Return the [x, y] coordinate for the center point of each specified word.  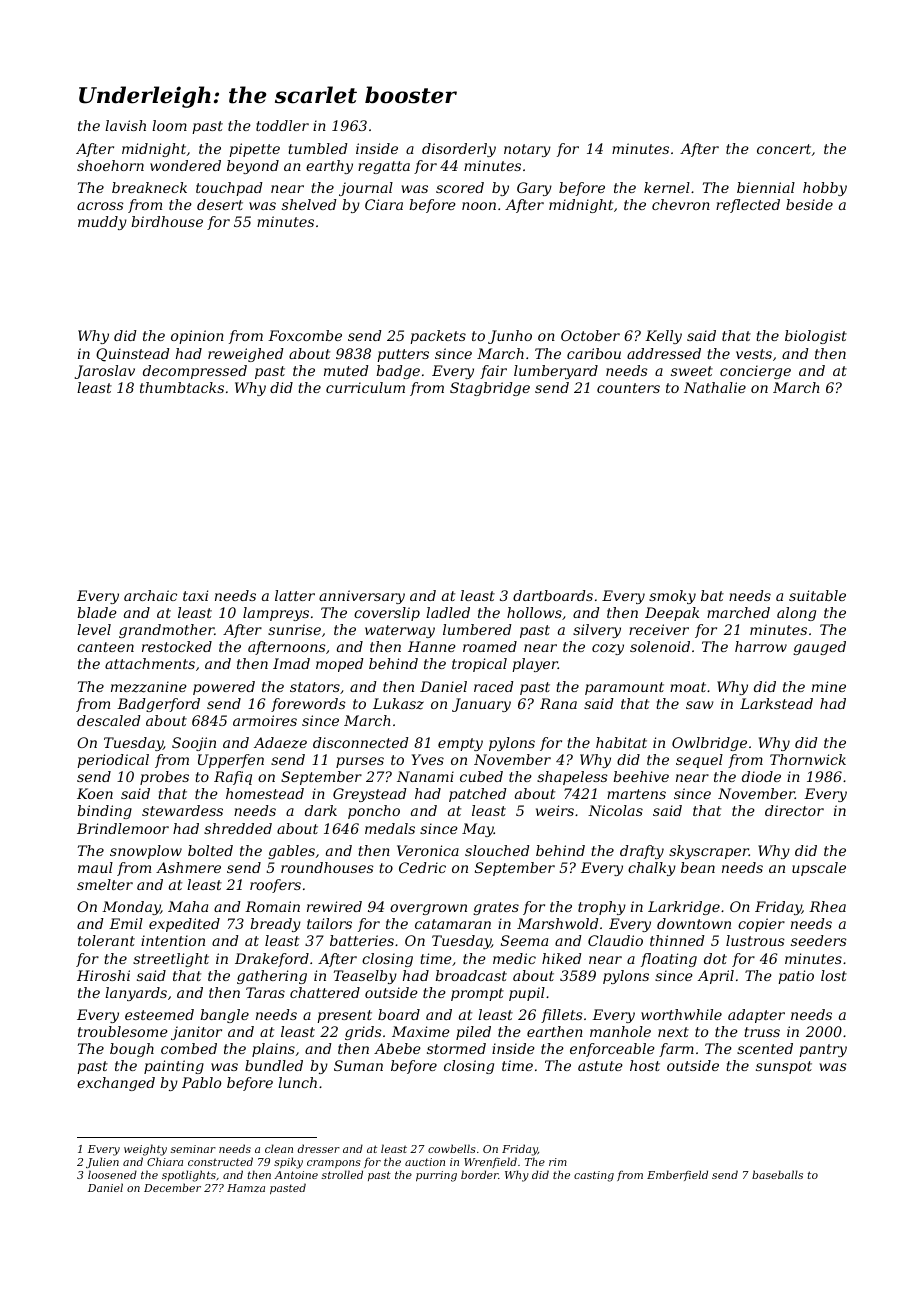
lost [834, 975]
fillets [562, 1016]
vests [754, 354]
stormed [456, 1048]
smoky [672, 597]
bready [275, 925]
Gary [534, 189]
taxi [195, 595]
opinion [197, 337]
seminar [193, 1149]
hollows [534, 612]
